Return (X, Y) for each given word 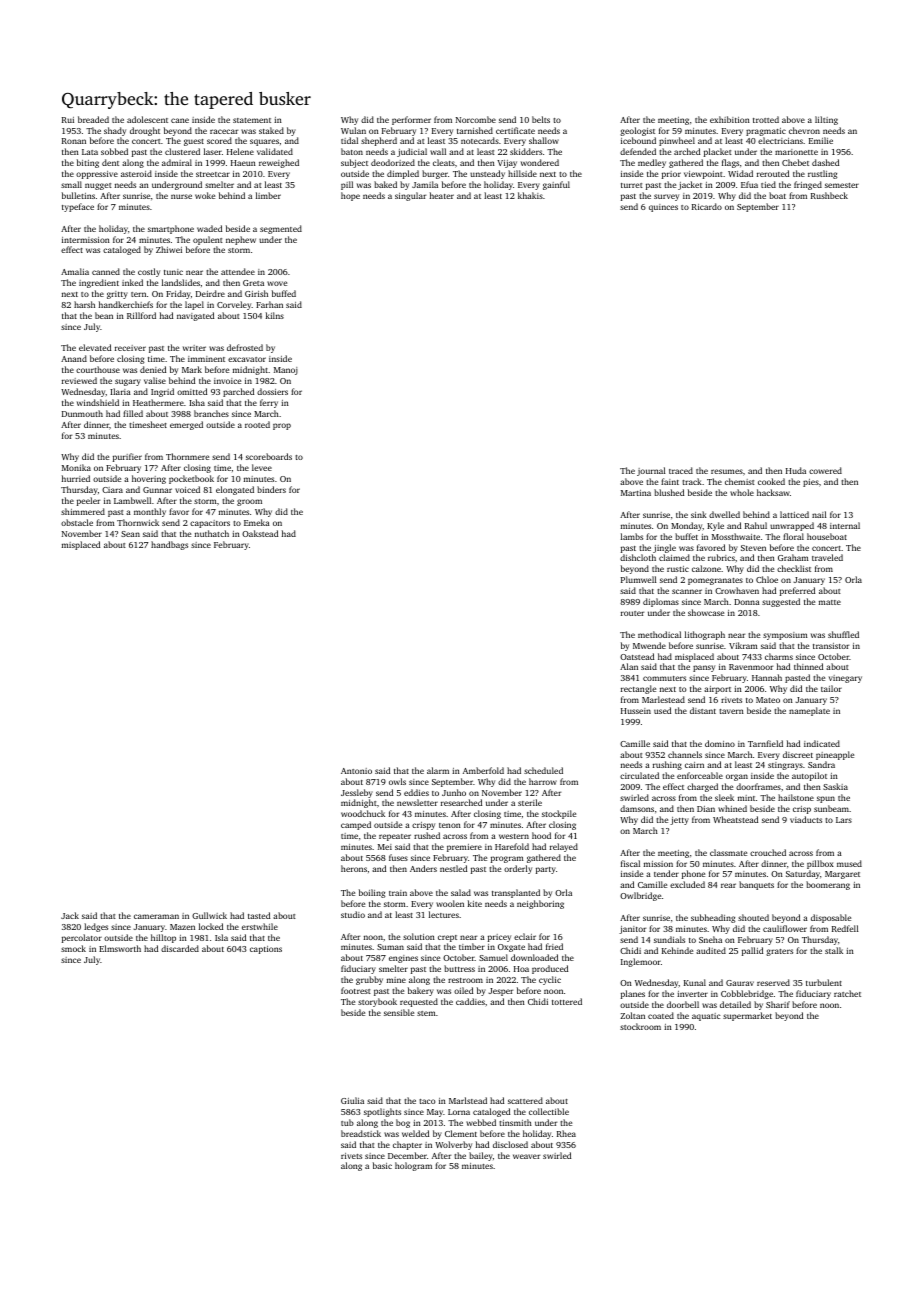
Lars (844, 820)
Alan (629, 666)
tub (347, 1122)
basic (382, 1165)
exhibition (730, 119)
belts (541, 119)
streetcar (213, 174)
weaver (526, 1156)
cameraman (156, 916)
